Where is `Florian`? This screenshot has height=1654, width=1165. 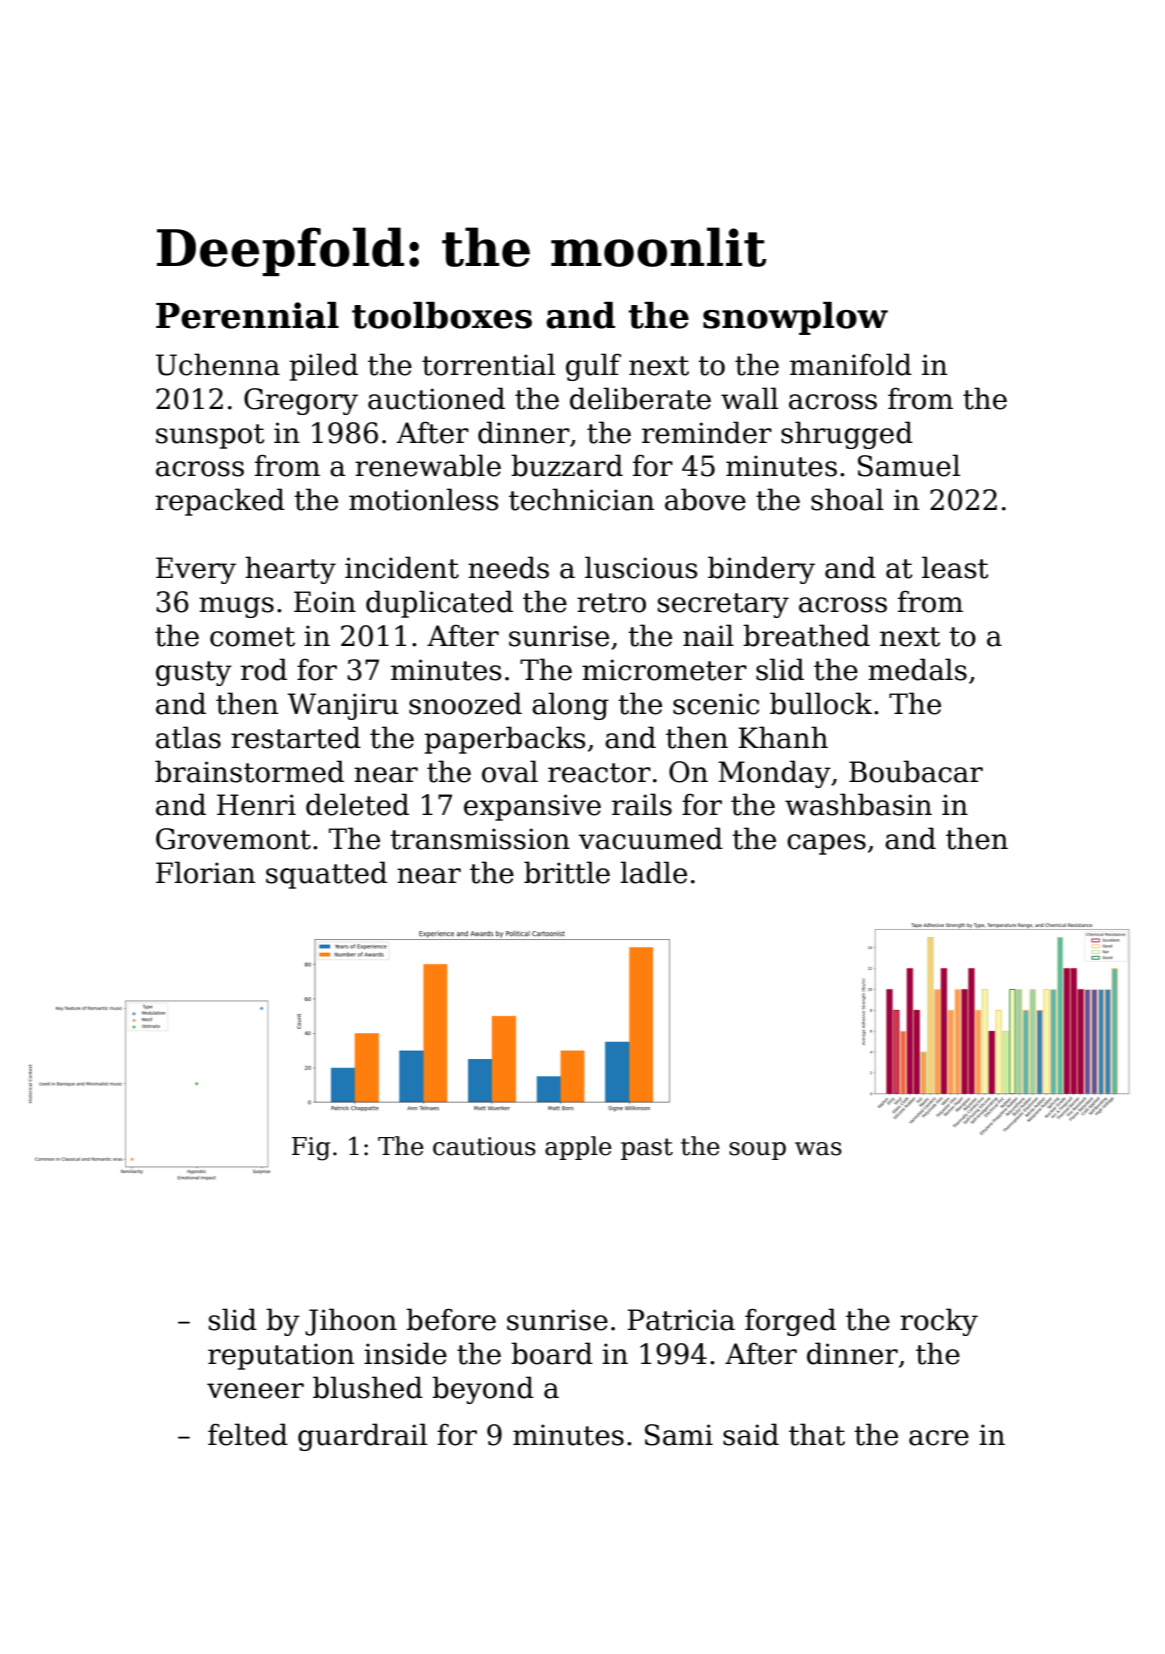
Florian is located at coordinates (205, 872).
